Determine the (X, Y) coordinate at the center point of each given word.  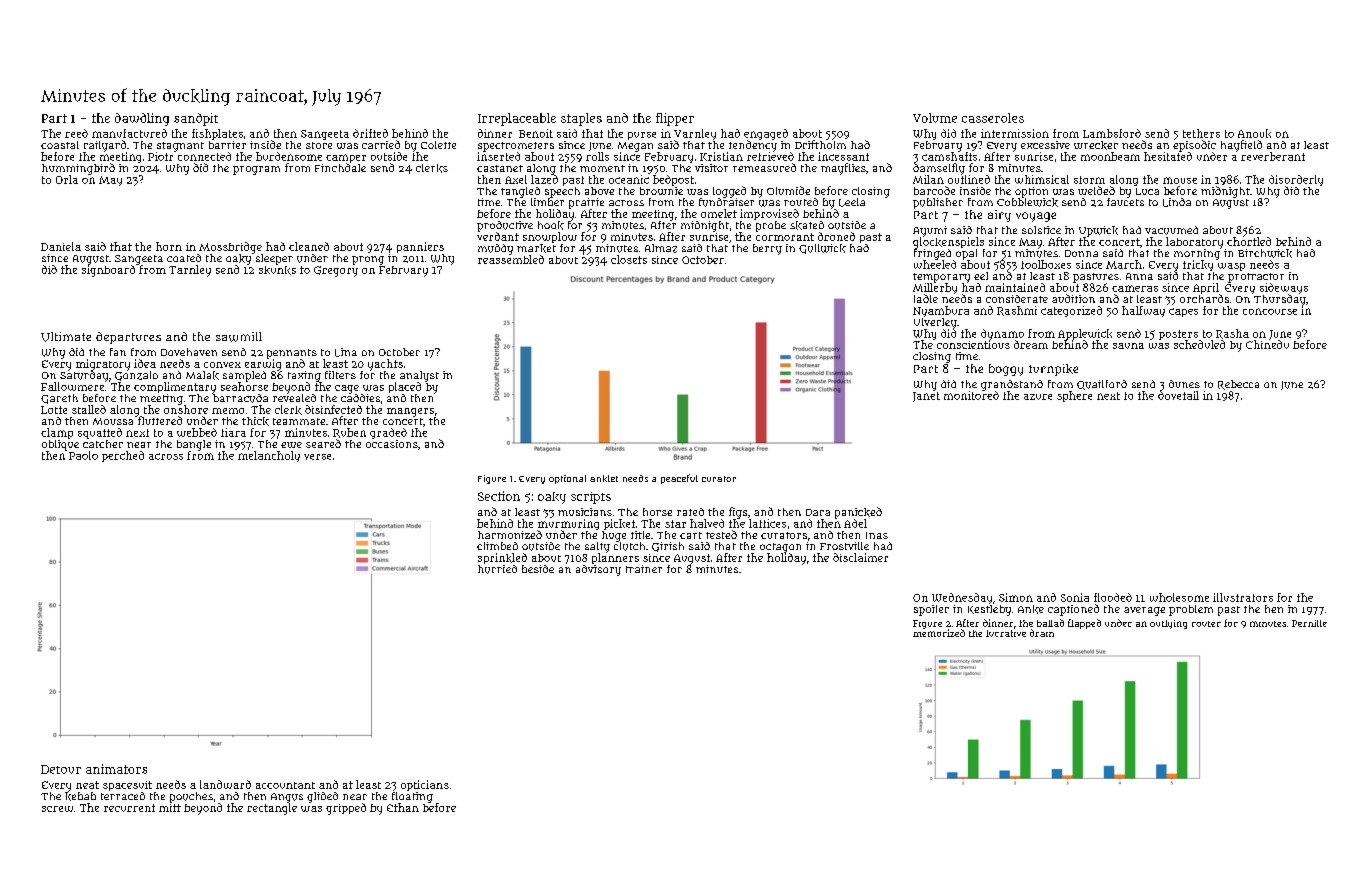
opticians (425, 785)
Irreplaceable (517, 119)
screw (57, 809)
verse (317, 457)
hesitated (1168, 156)
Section (499, 496)
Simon (1016, 597)
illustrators (1243, 597)
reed (76, 133)
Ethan (403, 807)
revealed (294, 398)
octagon (780, 548)
